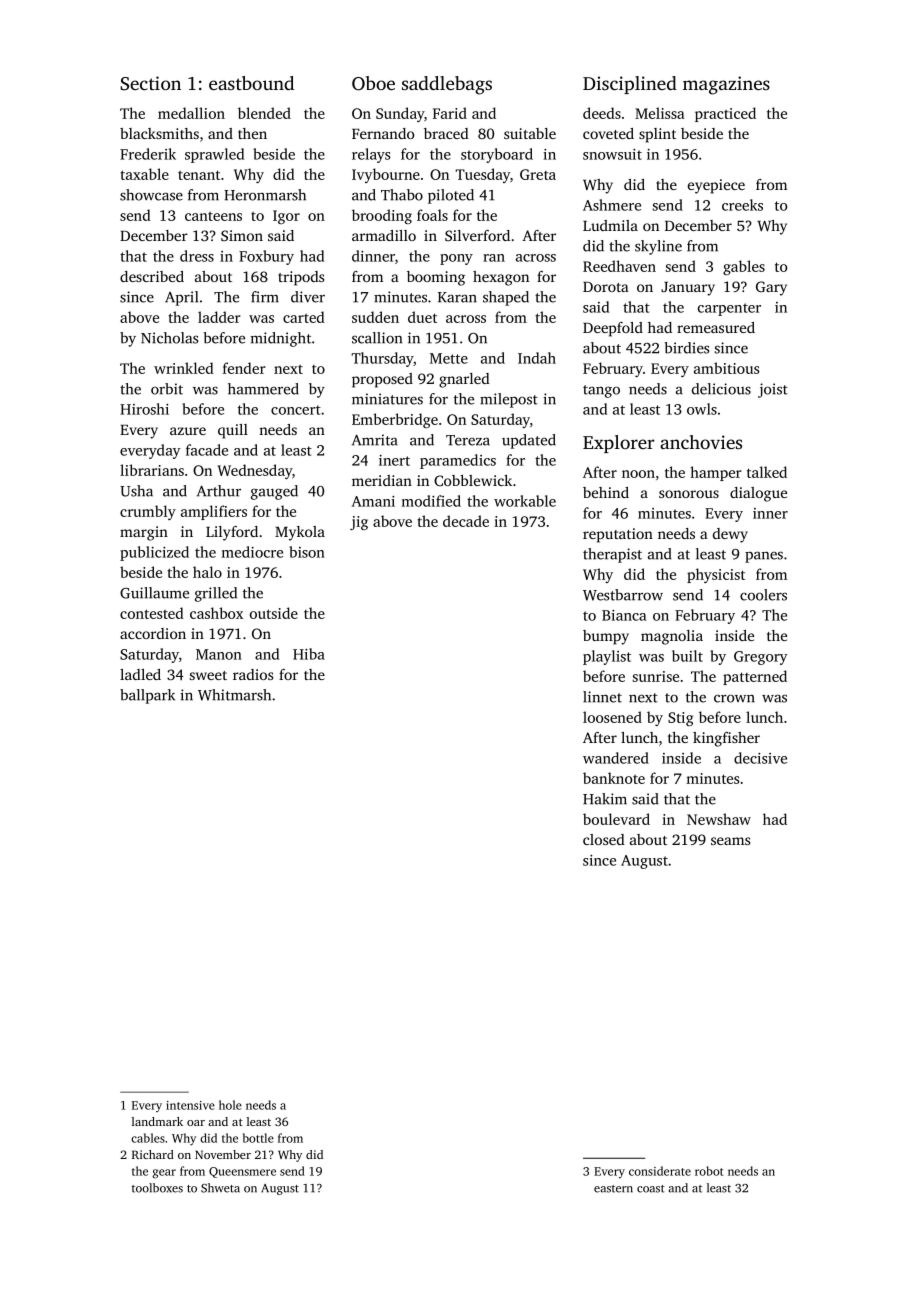 This screenshot has height=1316, width=908. I want to click on bottle, so click(258, 1138).
